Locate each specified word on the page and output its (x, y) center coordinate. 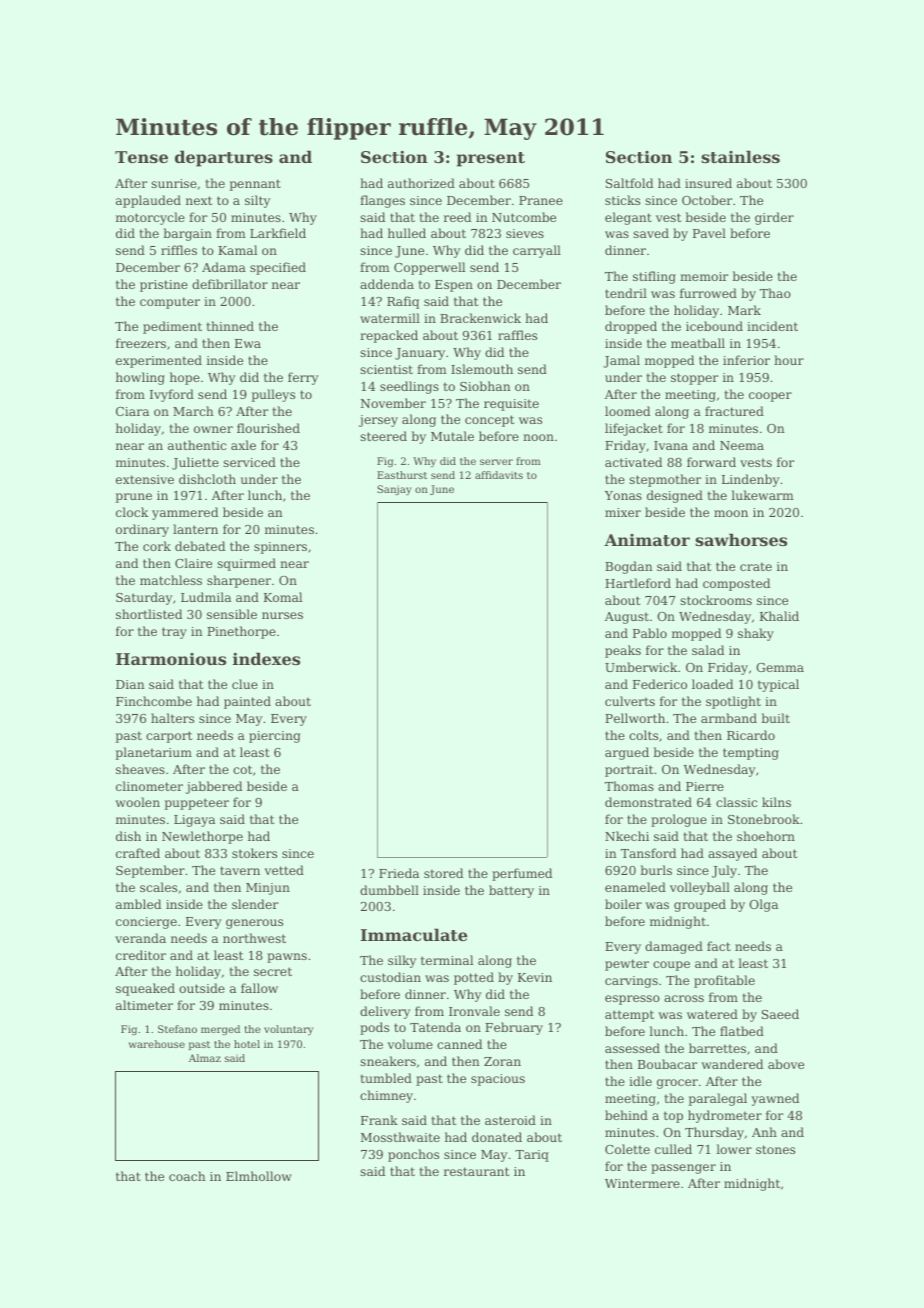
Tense (141, 157)
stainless (740, 156)
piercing (275, 737)
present (491, 159)
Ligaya (194, 821)
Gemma (780, 667)
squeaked (145, 989)
